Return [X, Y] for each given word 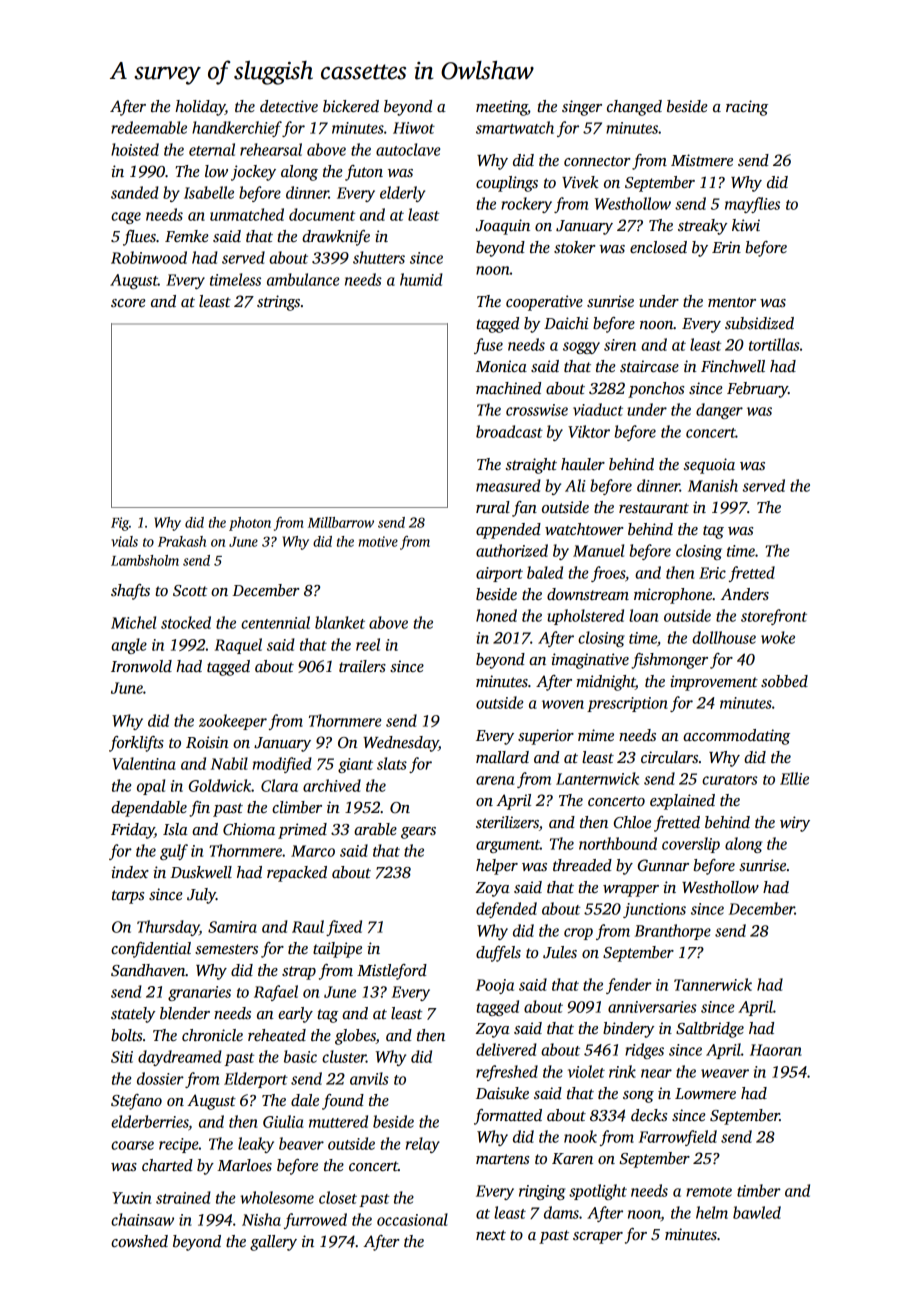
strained [183, 1197]
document [322, 214]
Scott [190, 591]
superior [546, 737]
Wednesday [401, 744]
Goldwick [220, 785]
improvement [714, 683]
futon [364, 173]
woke [778, 637]
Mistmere [702, 160]
